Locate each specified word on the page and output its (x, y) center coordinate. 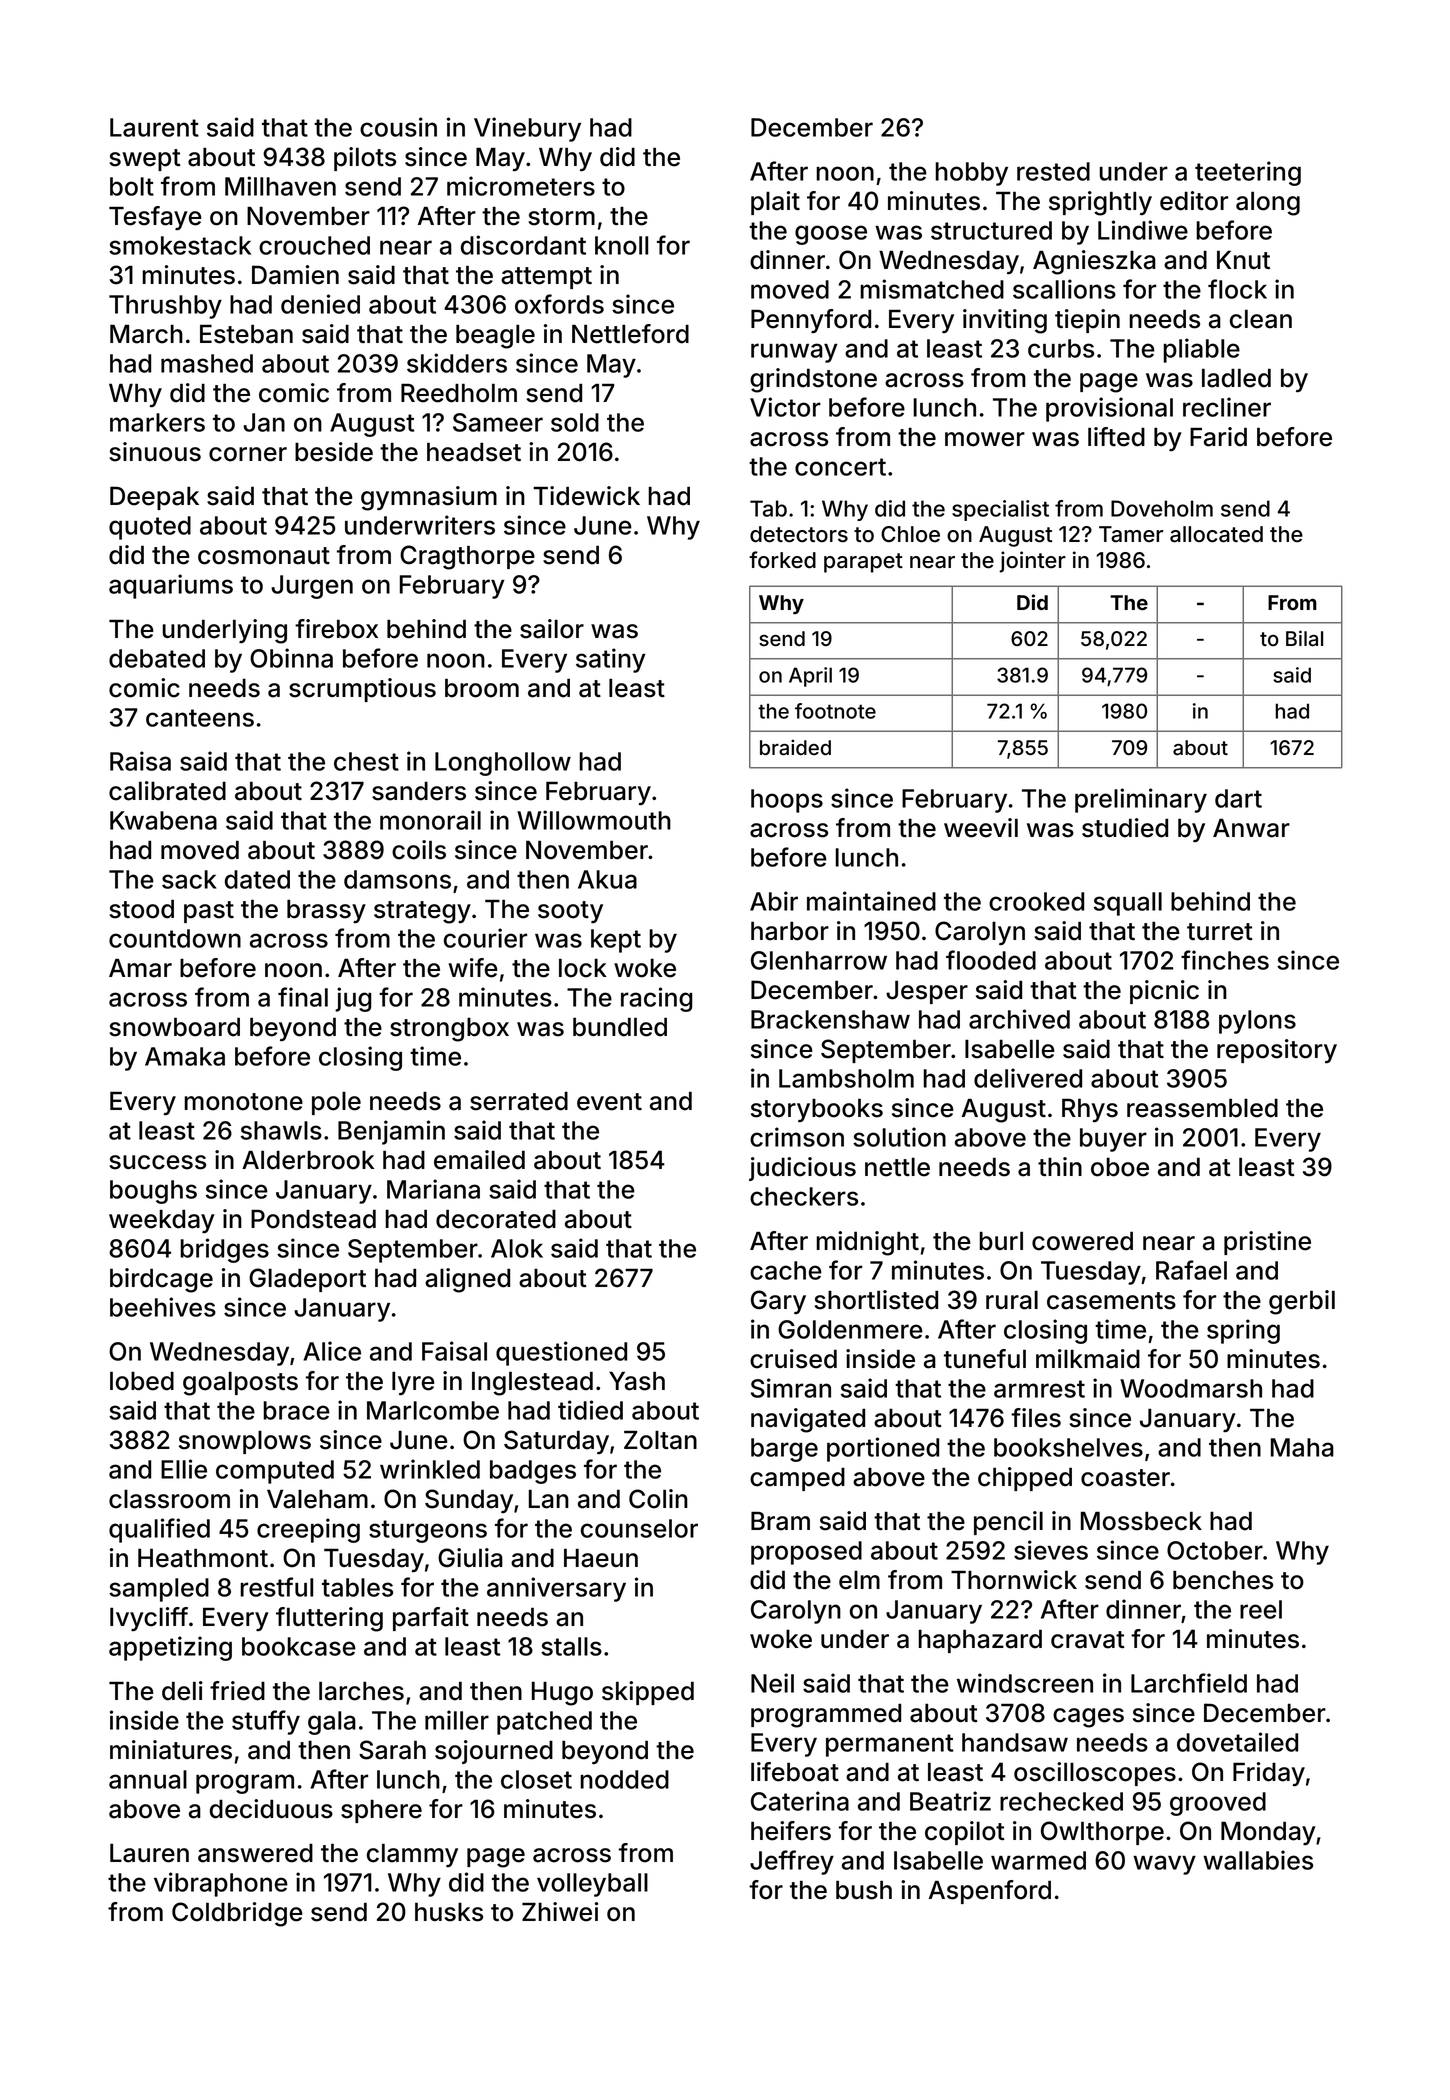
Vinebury (527, 129)
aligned (467, 1280)
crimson (797, 1137)
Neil (772, 1683)
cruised (793, 1359)
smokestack (180, 245)
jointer (1032, 562)
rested (1053, 171)
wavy (1164, 1865)
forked (782, 560)
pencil (1008, 1523)
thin (1060, 1166)
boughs (153, 1192)
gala (332, 1723)
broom (482, 688)
